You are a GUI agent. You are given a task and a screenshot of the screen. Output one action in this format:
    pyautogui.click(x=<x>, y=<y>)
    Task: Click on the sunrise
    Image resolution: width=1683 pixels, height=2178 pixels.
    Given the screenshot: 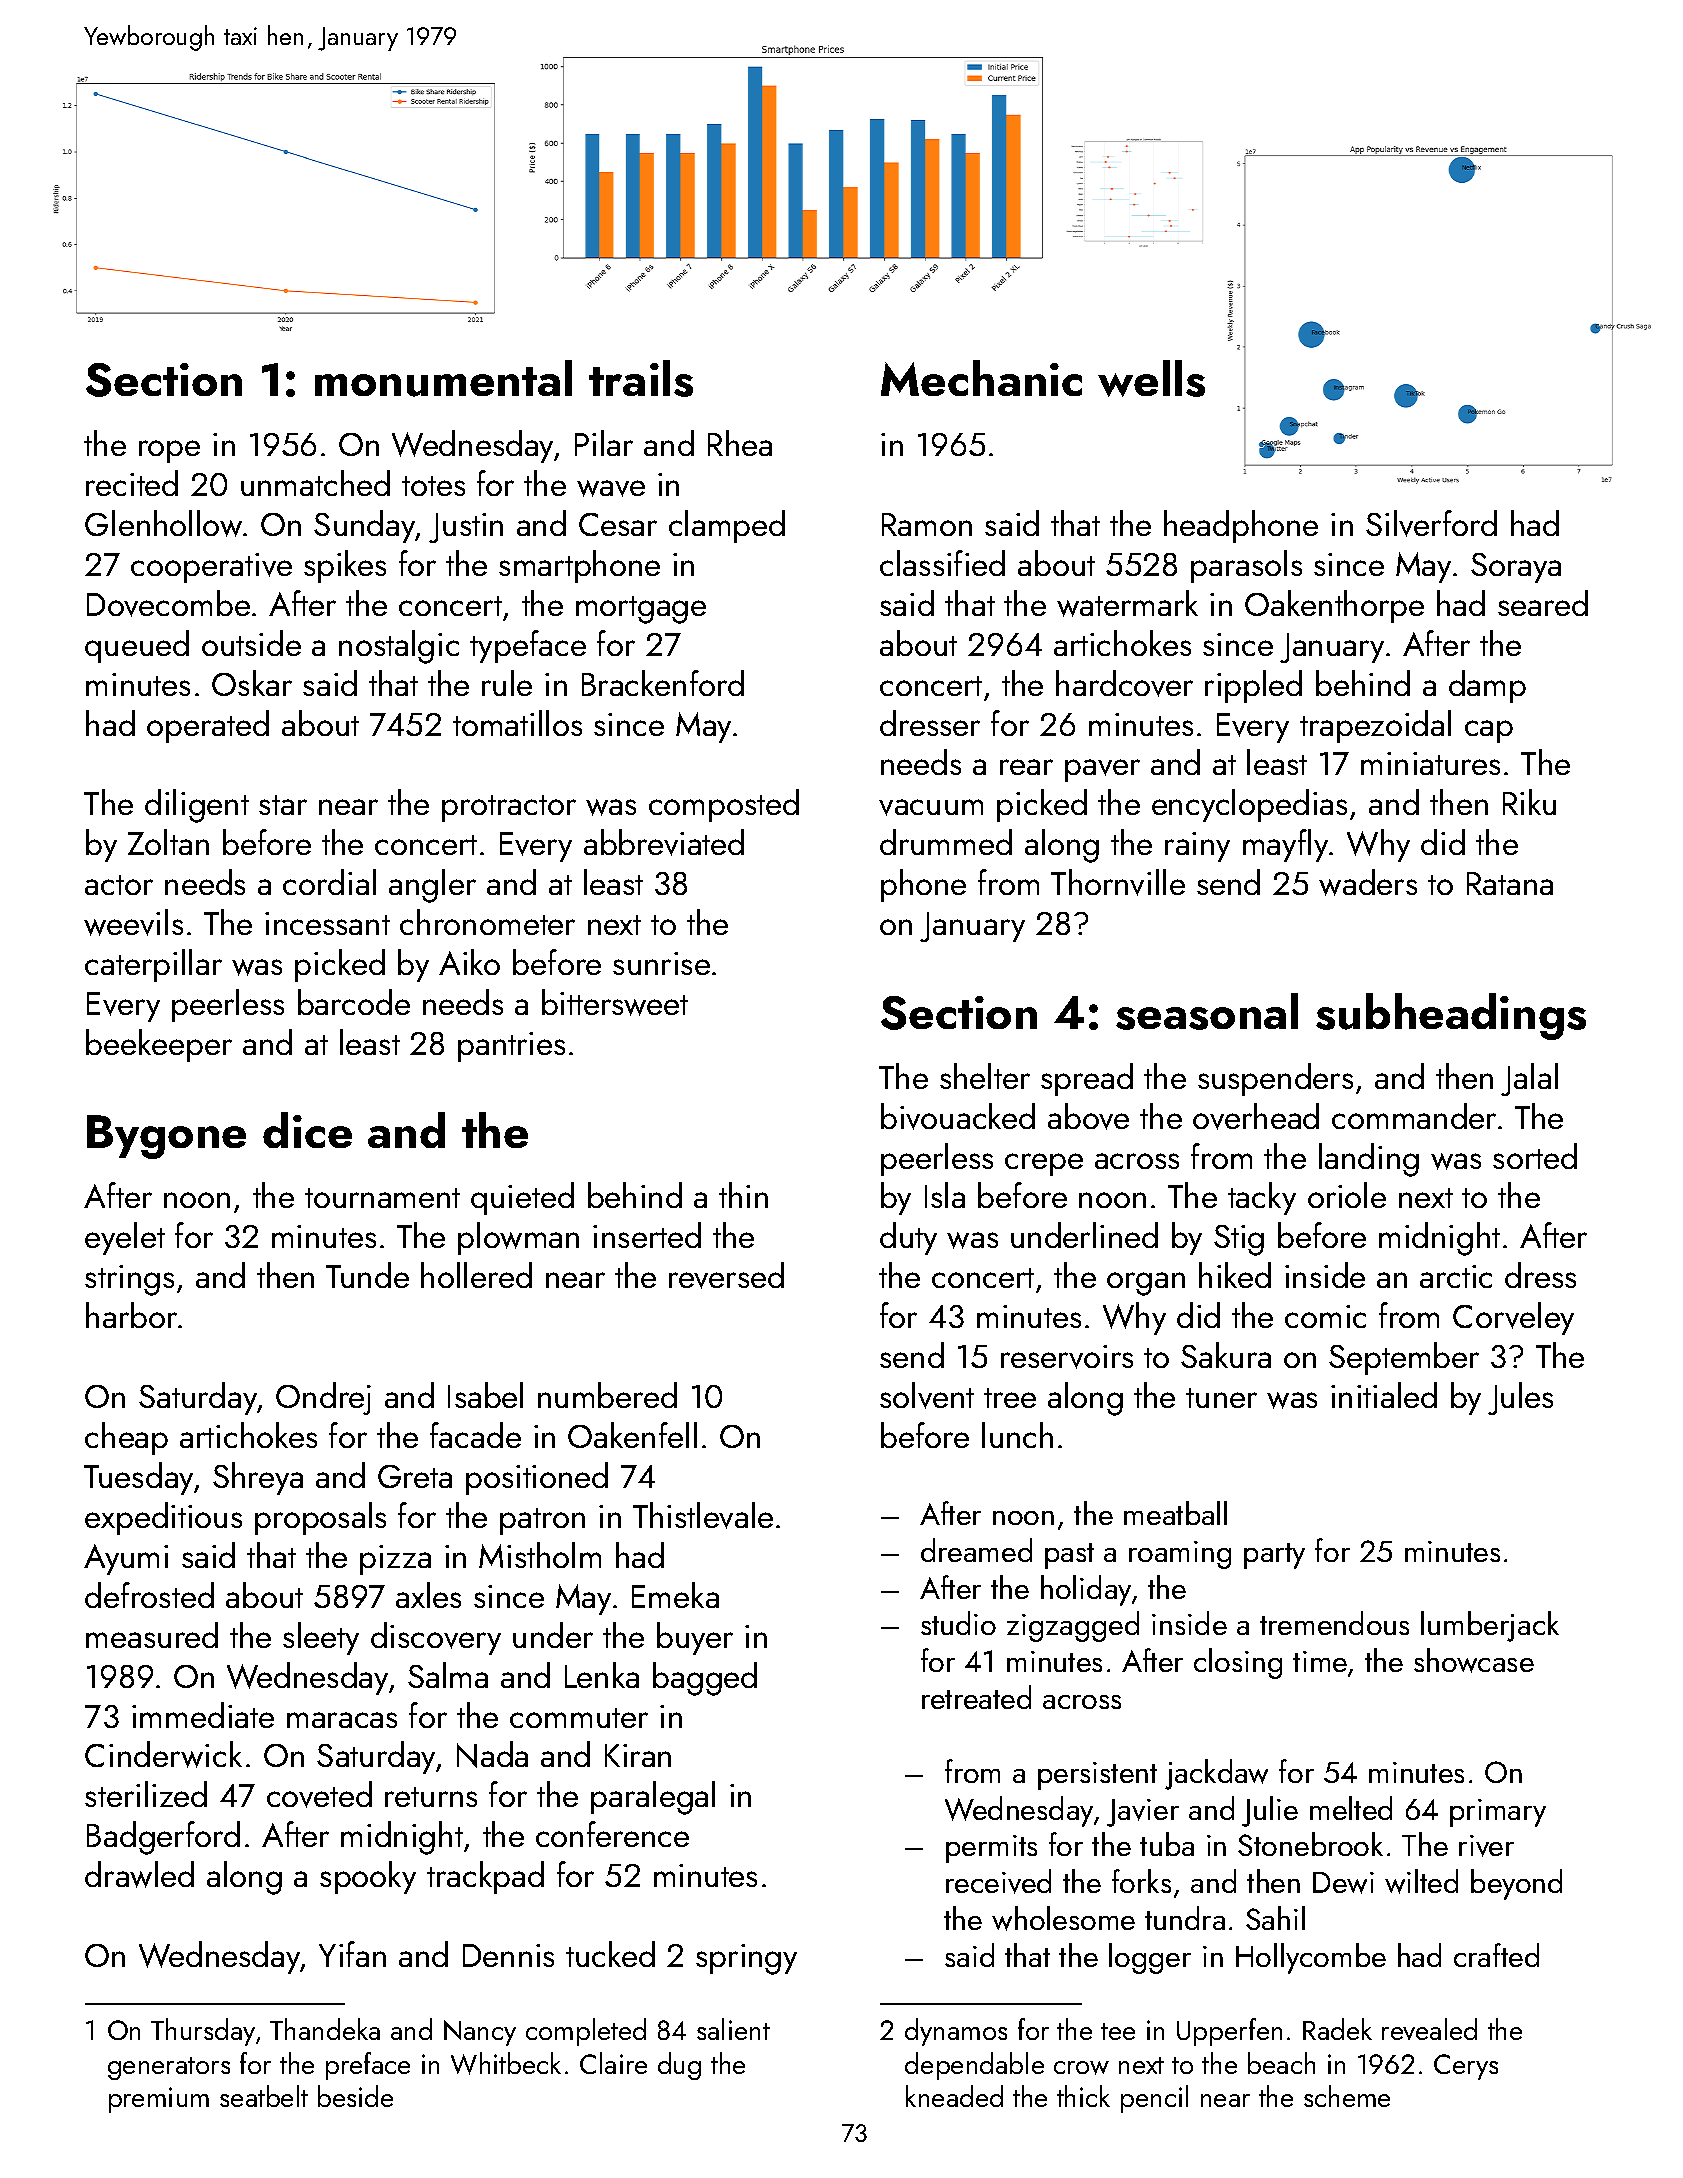 What is the action you would take?
    pyautogui.click(x=661, y=963)
